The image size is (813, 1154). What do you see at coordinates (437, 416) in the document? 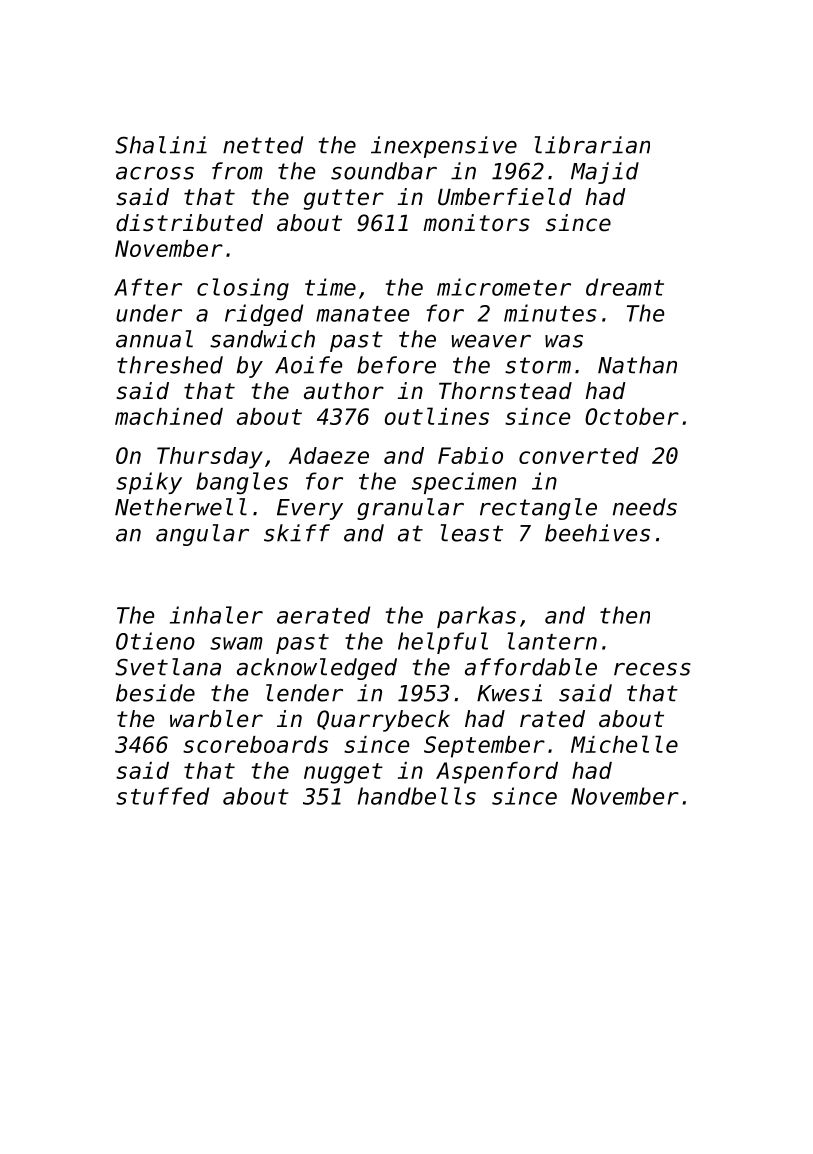
I see `outlines` at bounding box center [437, 416].
